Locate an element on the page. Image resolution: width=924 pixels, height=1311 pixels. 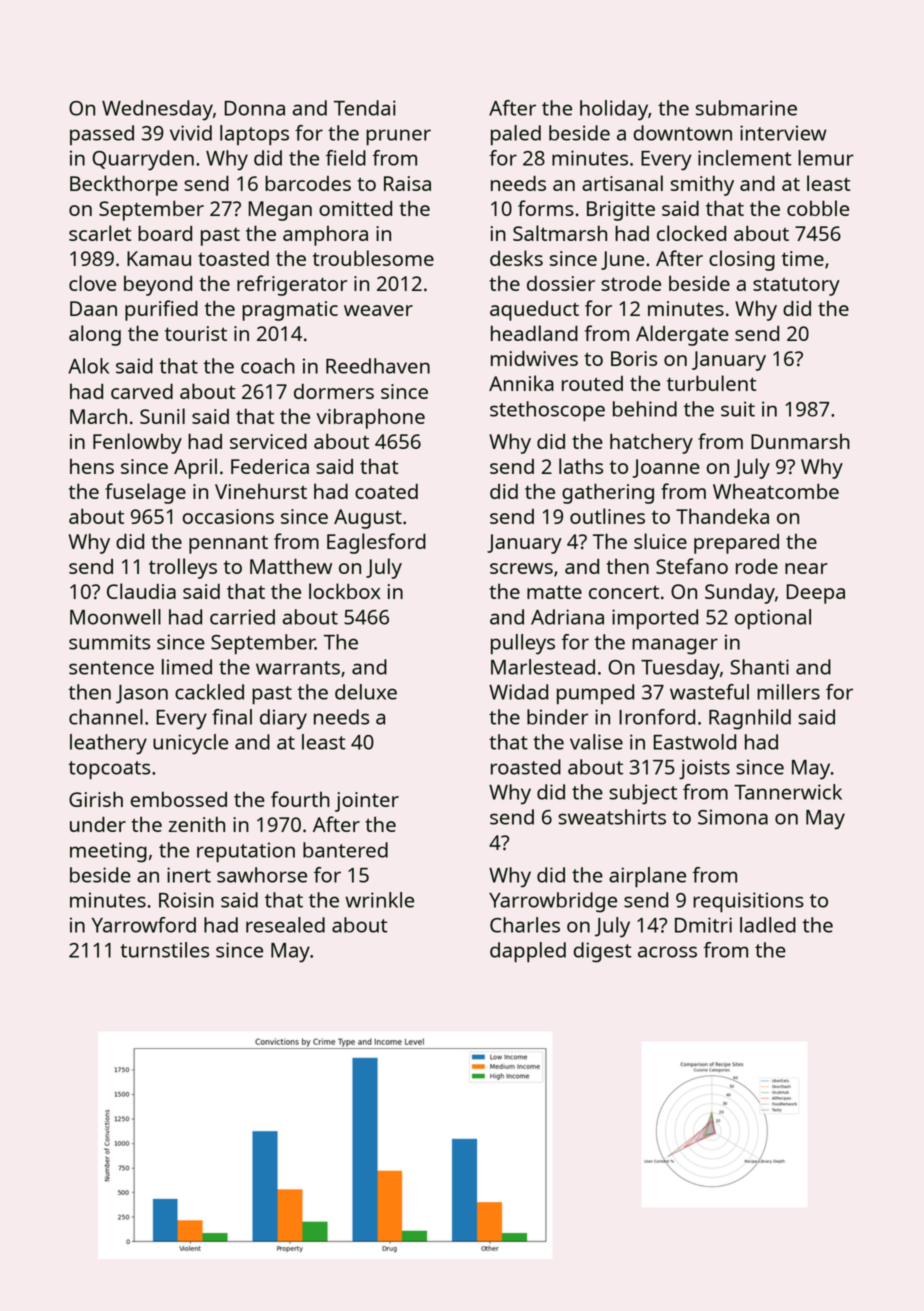
headland is located at coordinates (534, 333).
